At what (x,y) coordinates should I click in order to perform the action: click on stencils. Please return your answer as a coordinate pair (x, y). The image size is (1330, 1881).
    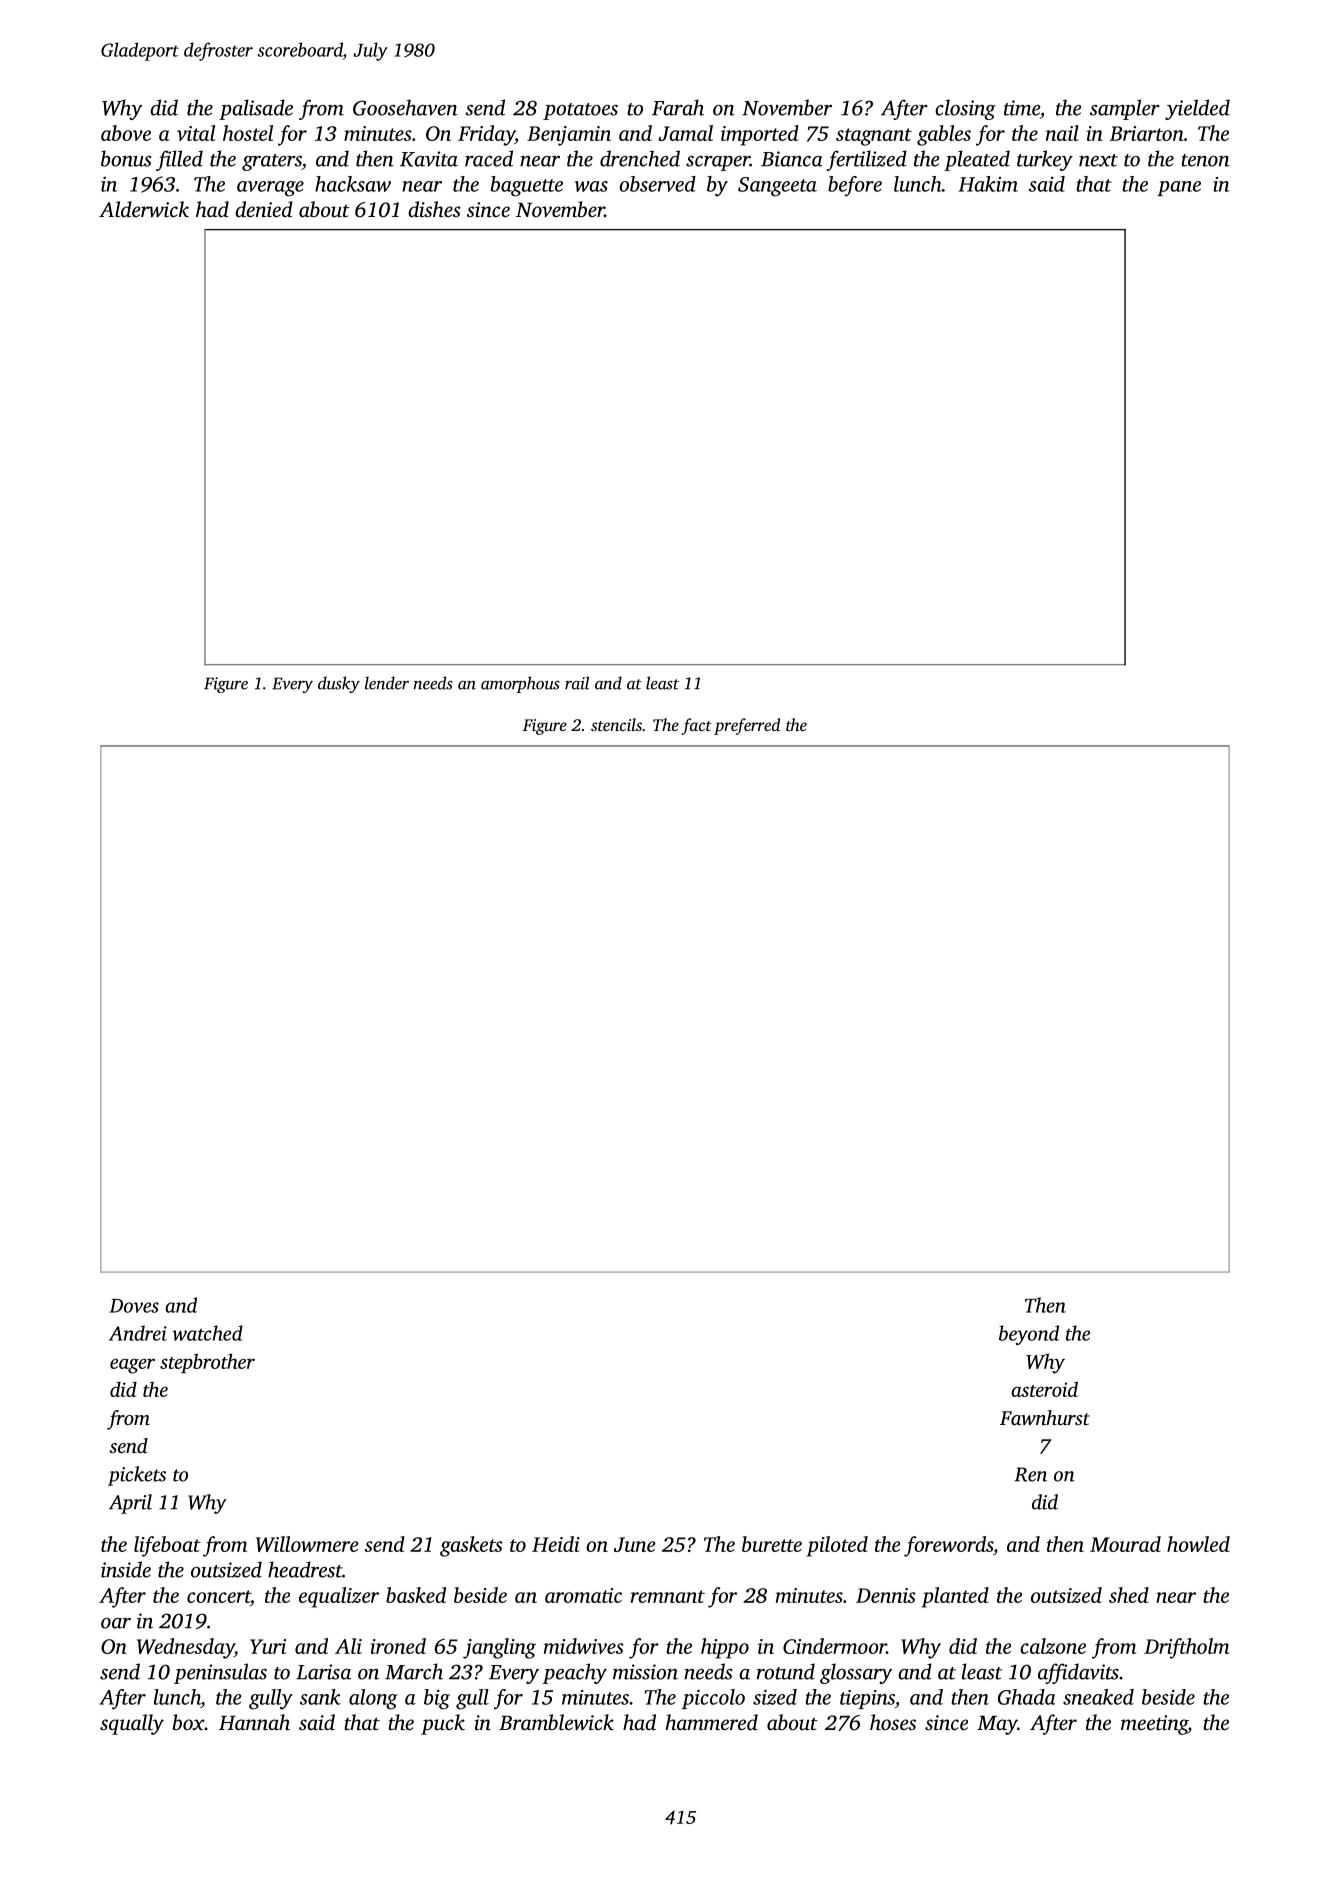
    Looking at the image, I should click on (616, 724).
